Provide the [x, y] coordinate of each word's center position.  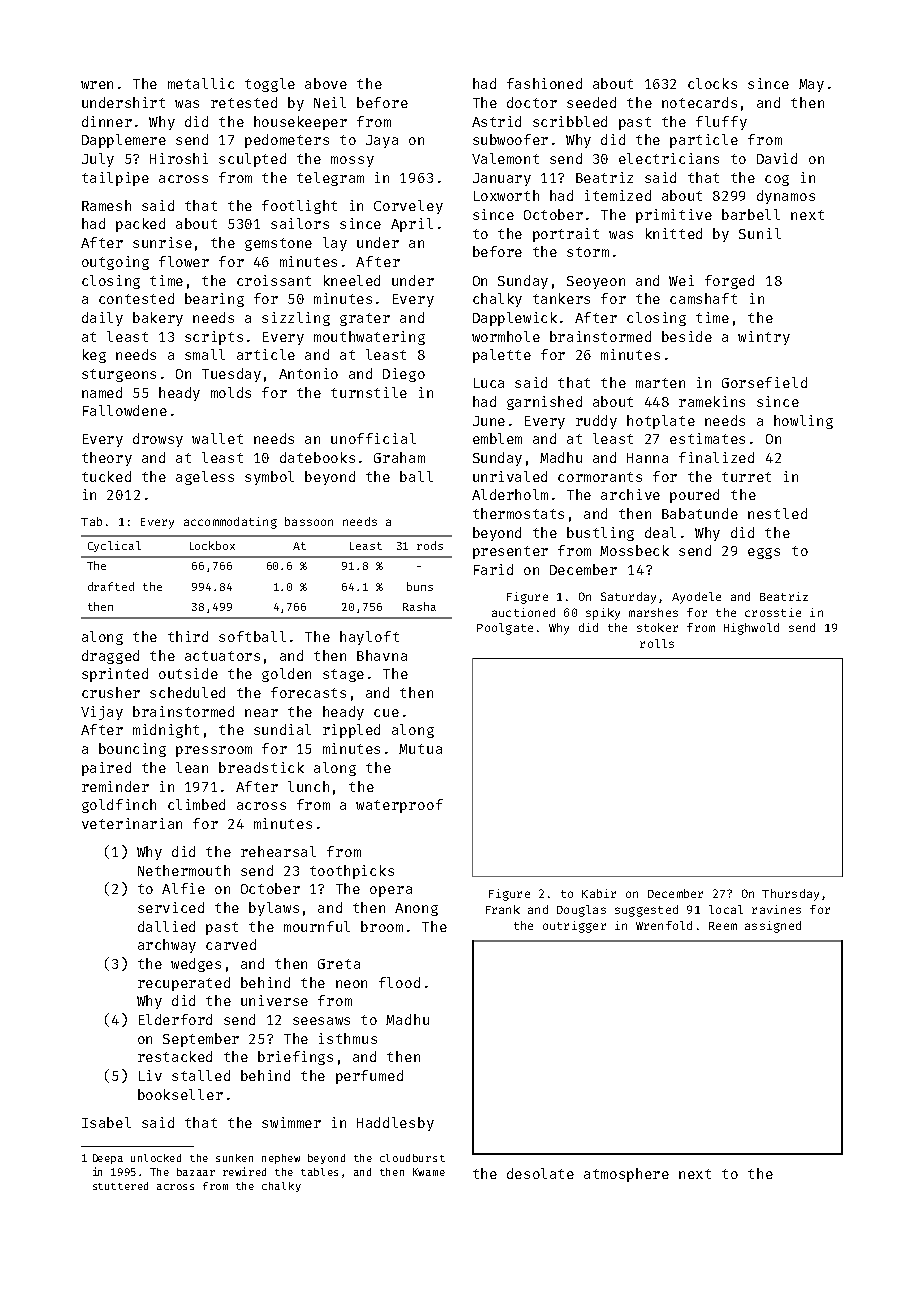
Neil [330, 102]
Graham [399, 457]
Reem [723, 926]
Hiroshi [179, 158]
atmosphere [626, 1175]
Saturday [628, 598]
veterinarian [132, 823]
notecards [699, 102]
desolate [540, 1173]
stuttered [120, 1186]
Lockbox [212, 545]
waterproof [399, 806]
